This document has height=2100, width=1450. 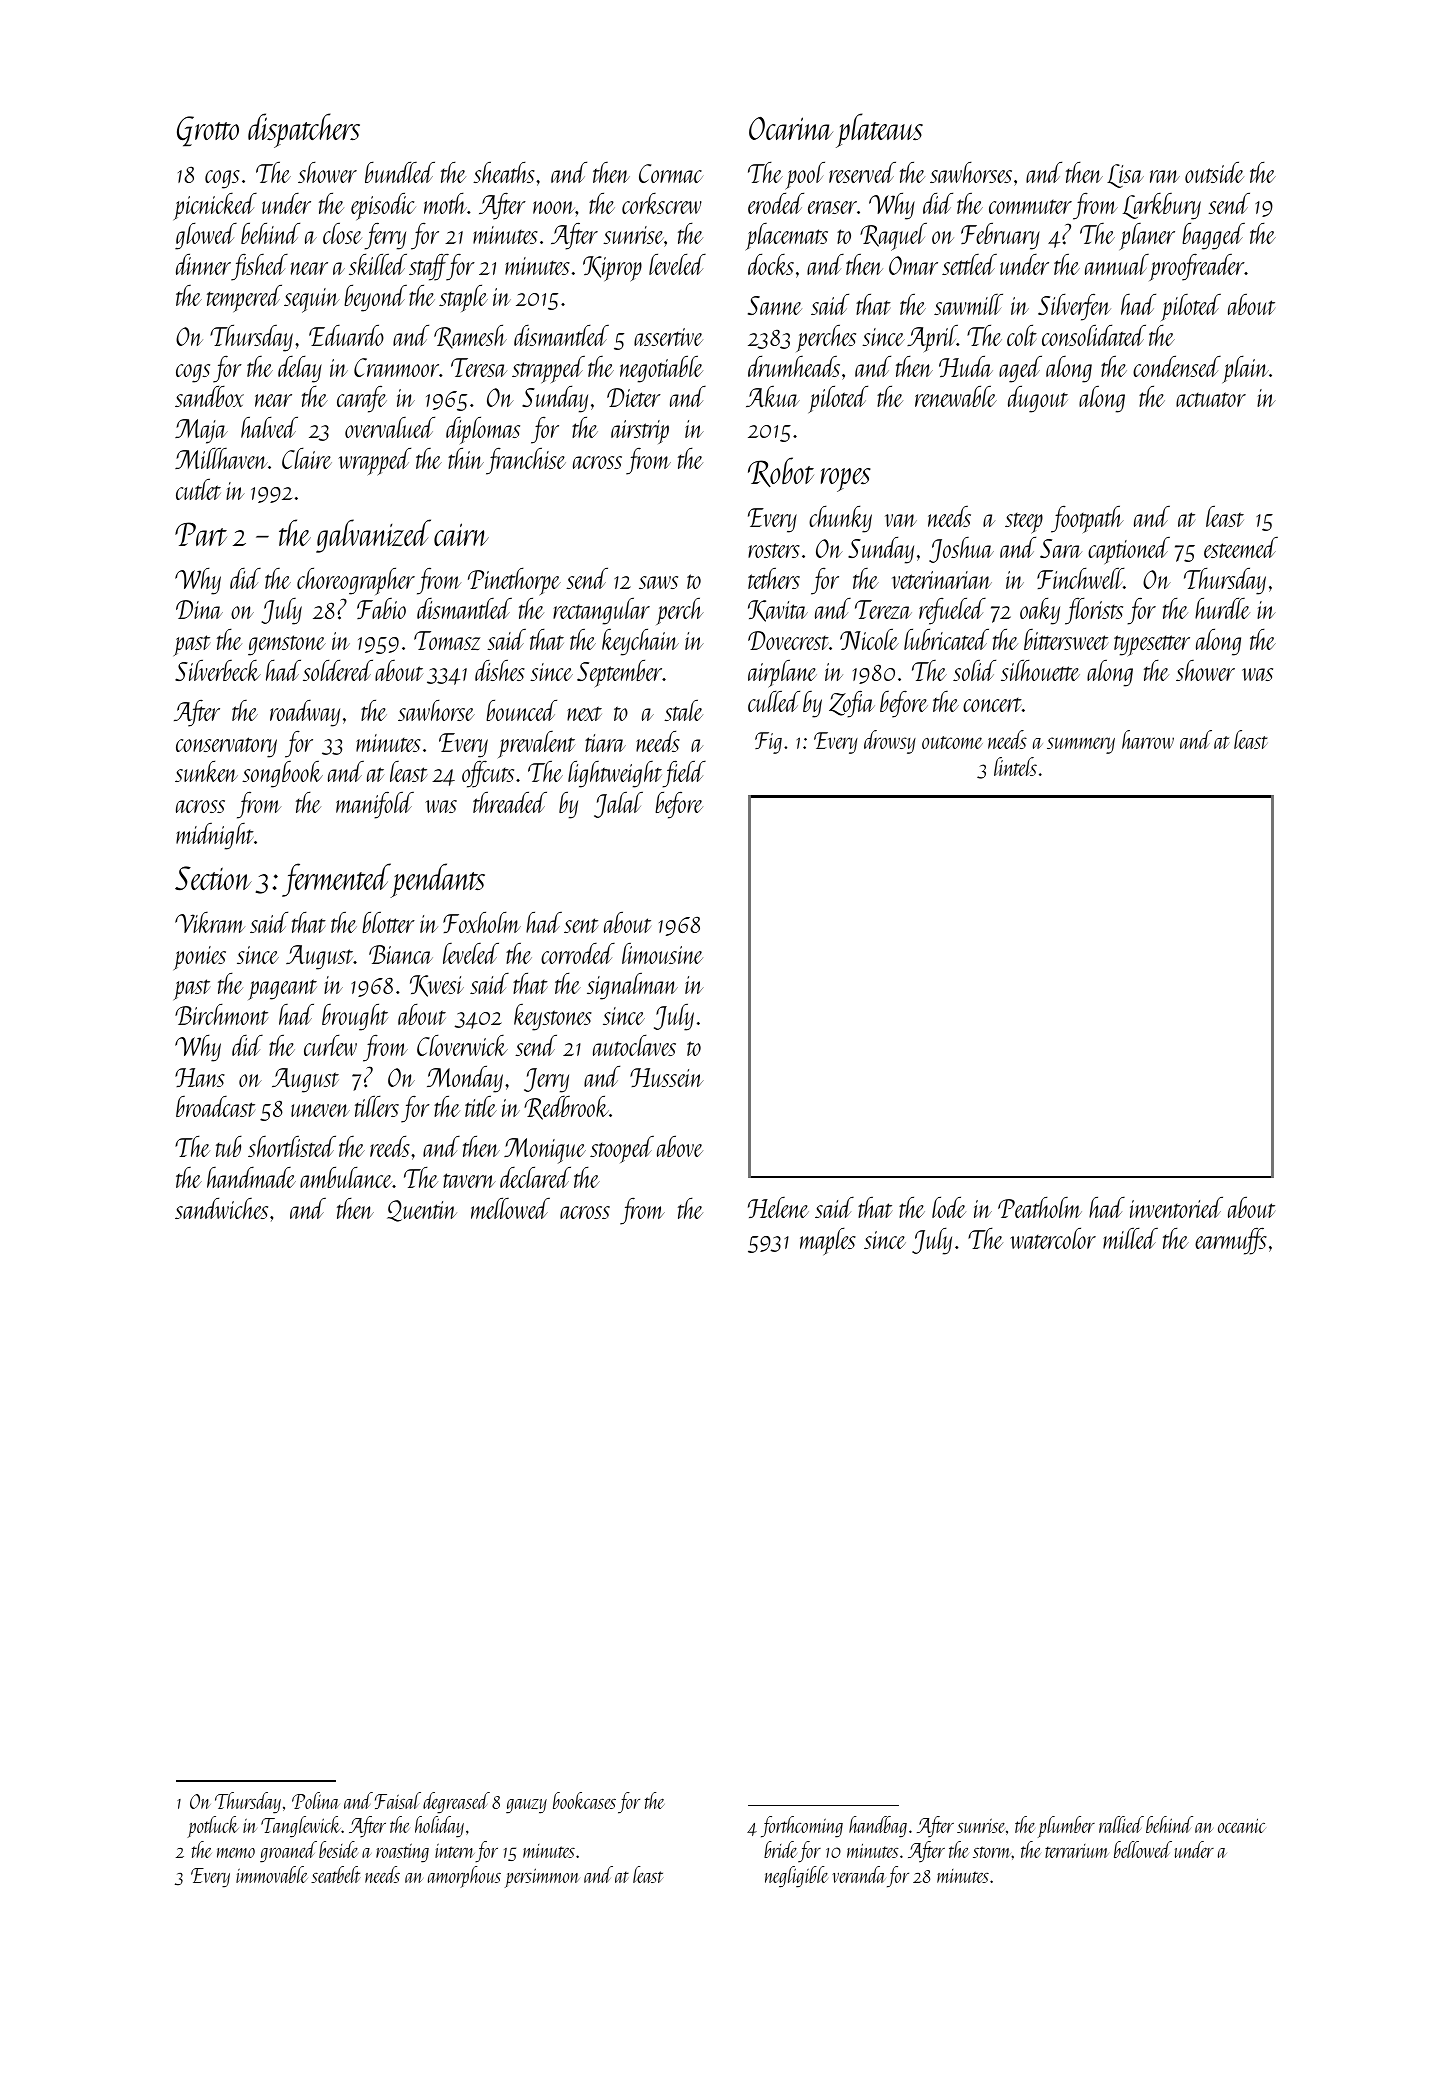 What do you see at coordinates (213, 1827) in the document?
I see `potluck` at bounding box center [213, 1827].
